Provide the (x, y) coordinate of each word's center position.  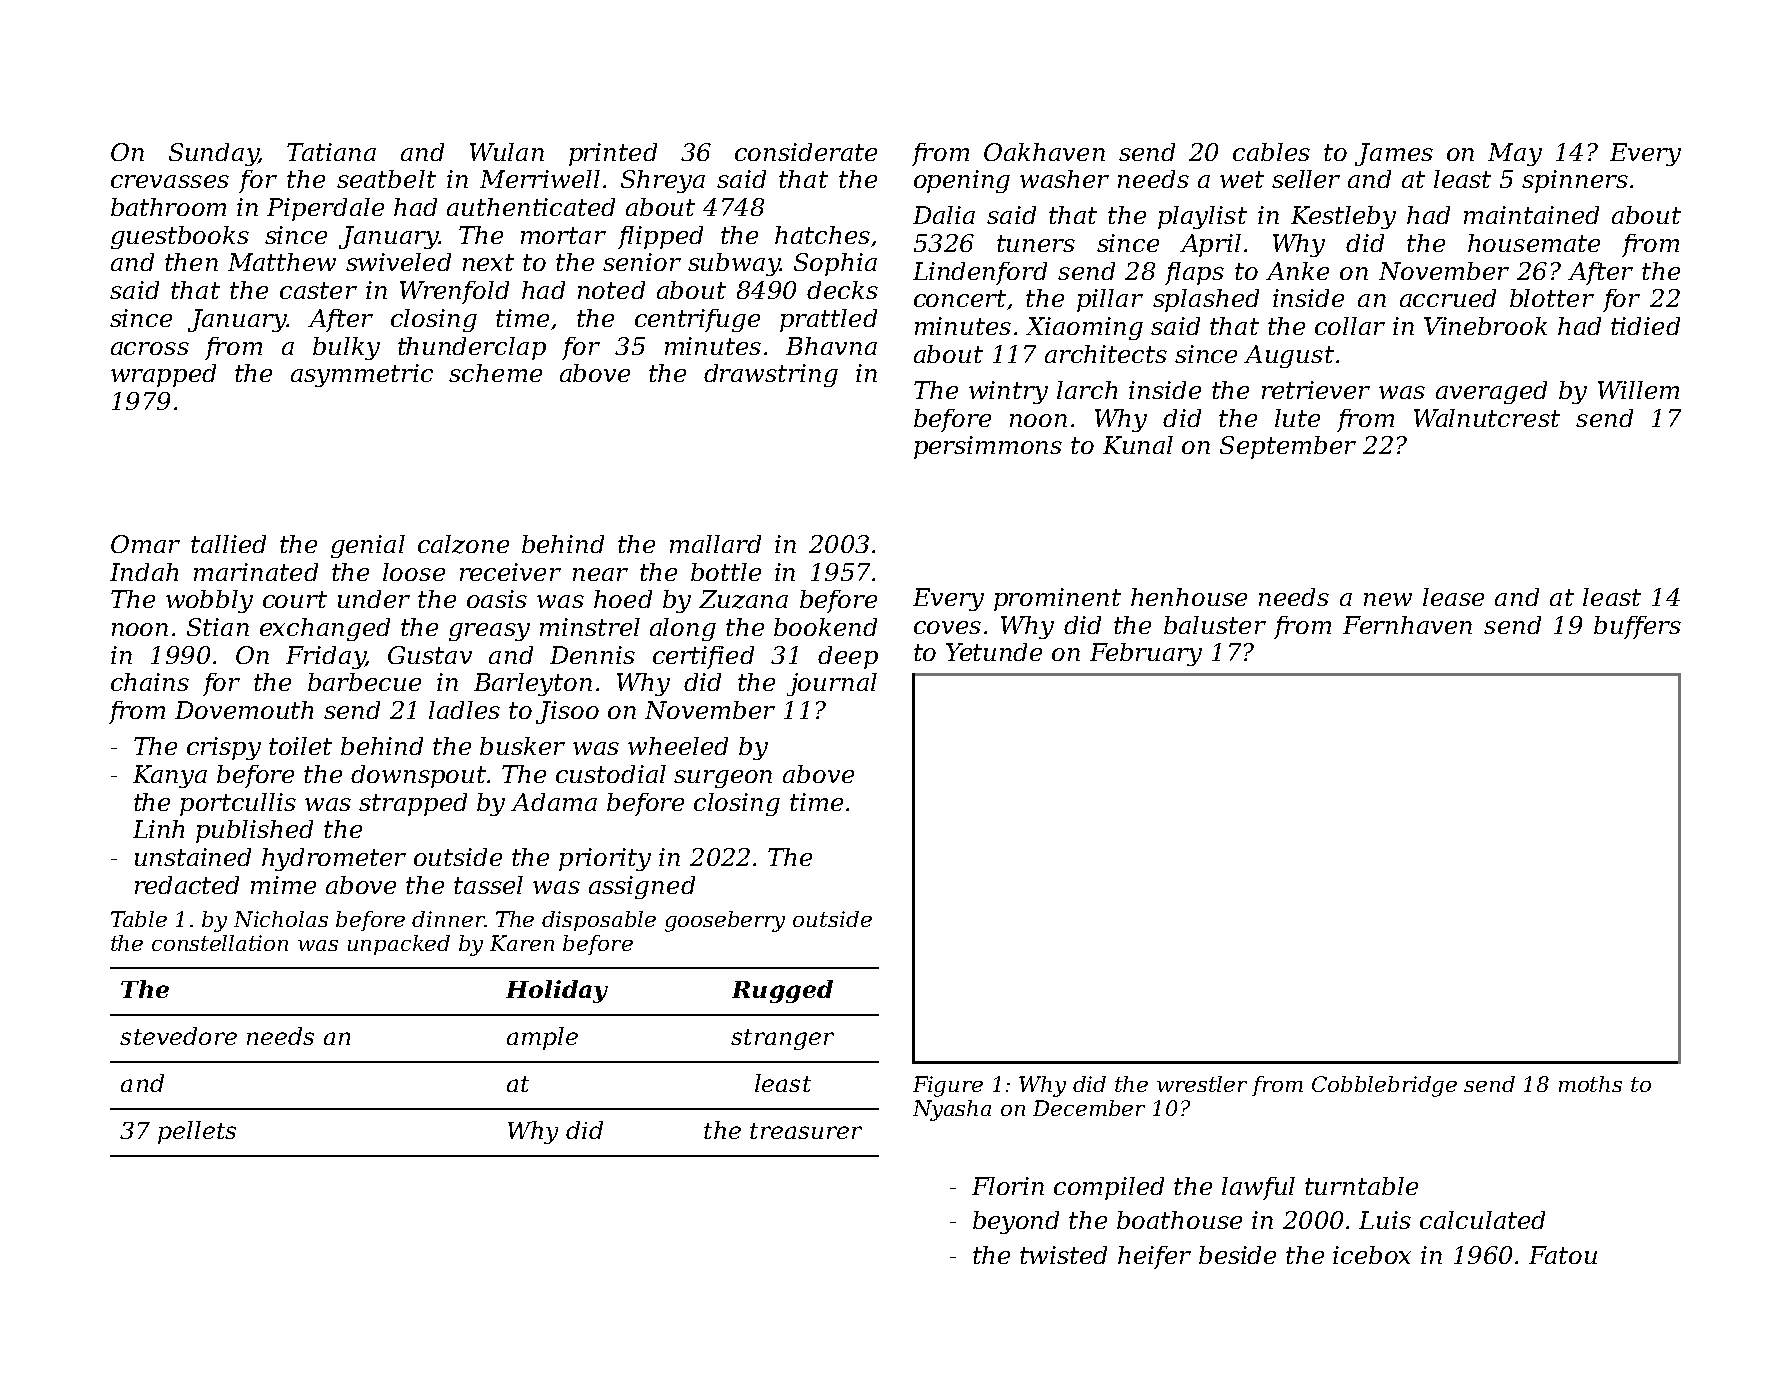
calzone (463, 544)
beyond (1016, 1222)
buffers (1637, 627)
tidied (1645, 326)
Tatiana (331, 152)
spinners (1575, 181)
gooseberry (725, 921)
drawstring (771, 375)
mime (283, 885)
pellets (197, 1132)
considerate (806, 152)
